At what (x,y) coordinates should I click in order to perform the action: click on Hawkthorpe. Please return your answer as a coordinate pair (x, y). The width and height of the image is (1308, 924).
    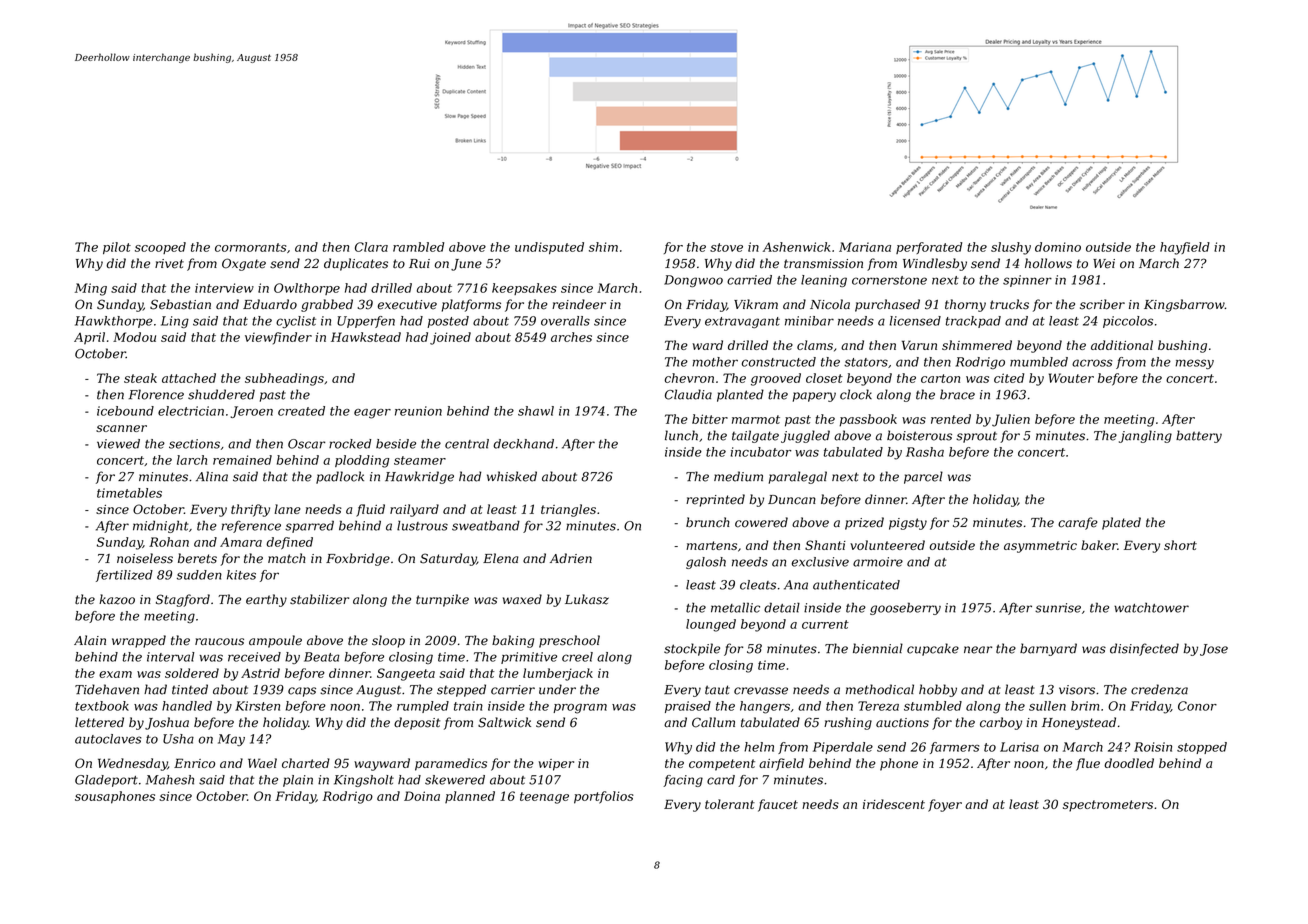
    Looking at the image, I should click on (114, 322).
